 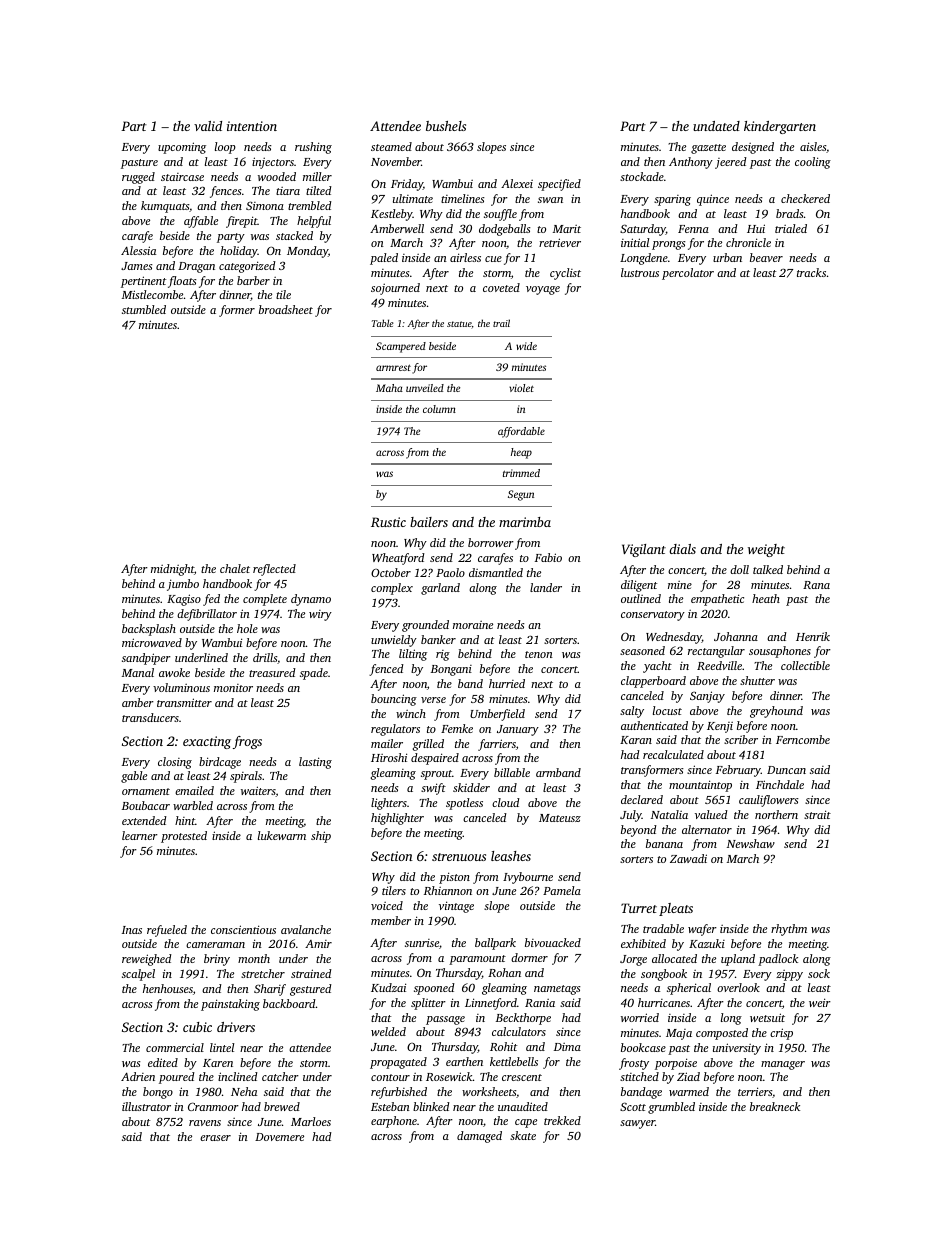 What do you see at coordinates (184, 600) in the screenshot?
I see `Kagiso` at bounding box center [184, 600].
